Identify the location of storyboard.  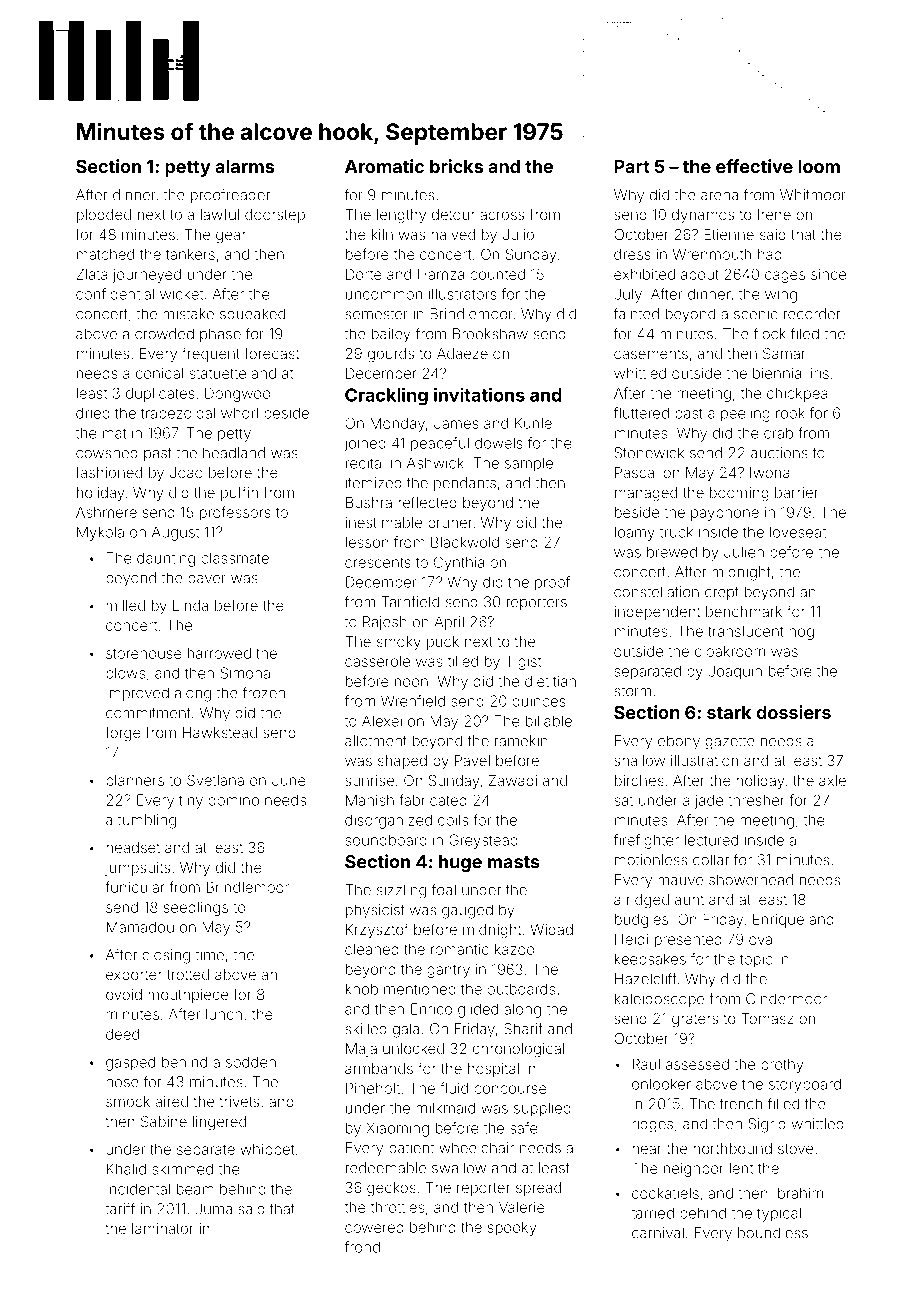
(805, 1085).
